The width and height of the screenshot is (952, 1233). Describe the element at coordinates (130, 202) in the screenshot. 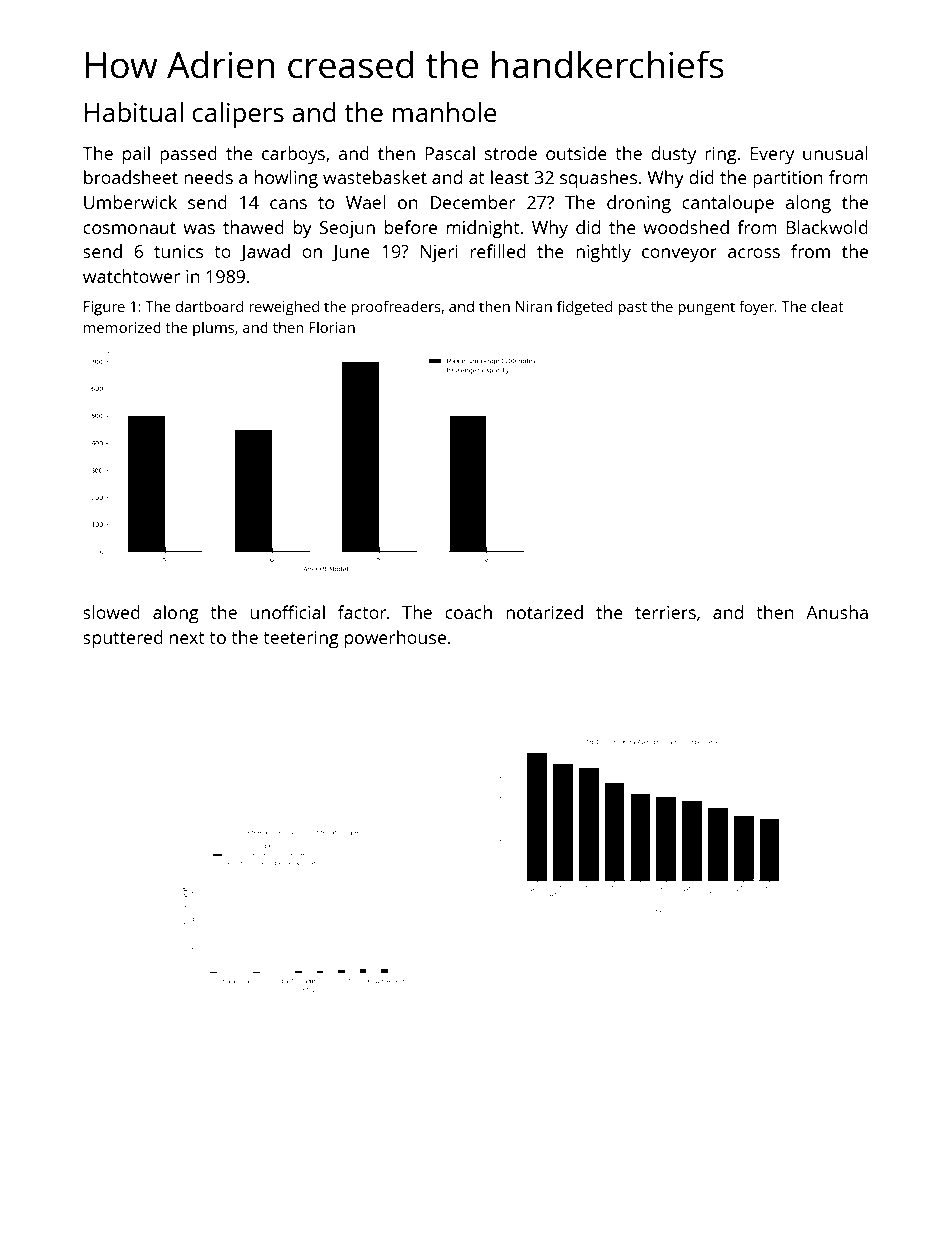

I see `Umberwick` at that location.
